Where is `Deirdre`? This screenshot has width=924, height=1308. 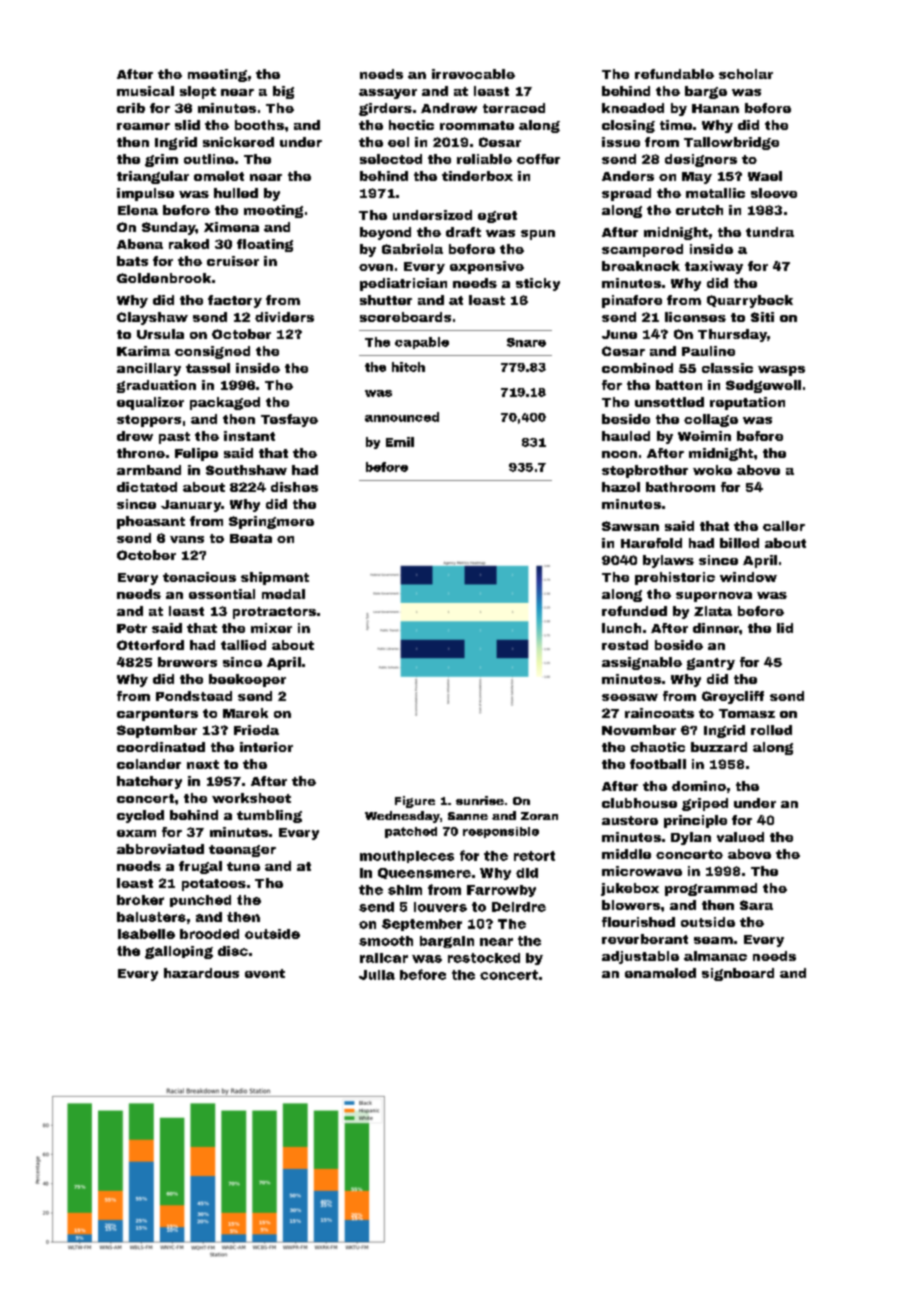 Deirdre is located at coordinates (519, 907).
